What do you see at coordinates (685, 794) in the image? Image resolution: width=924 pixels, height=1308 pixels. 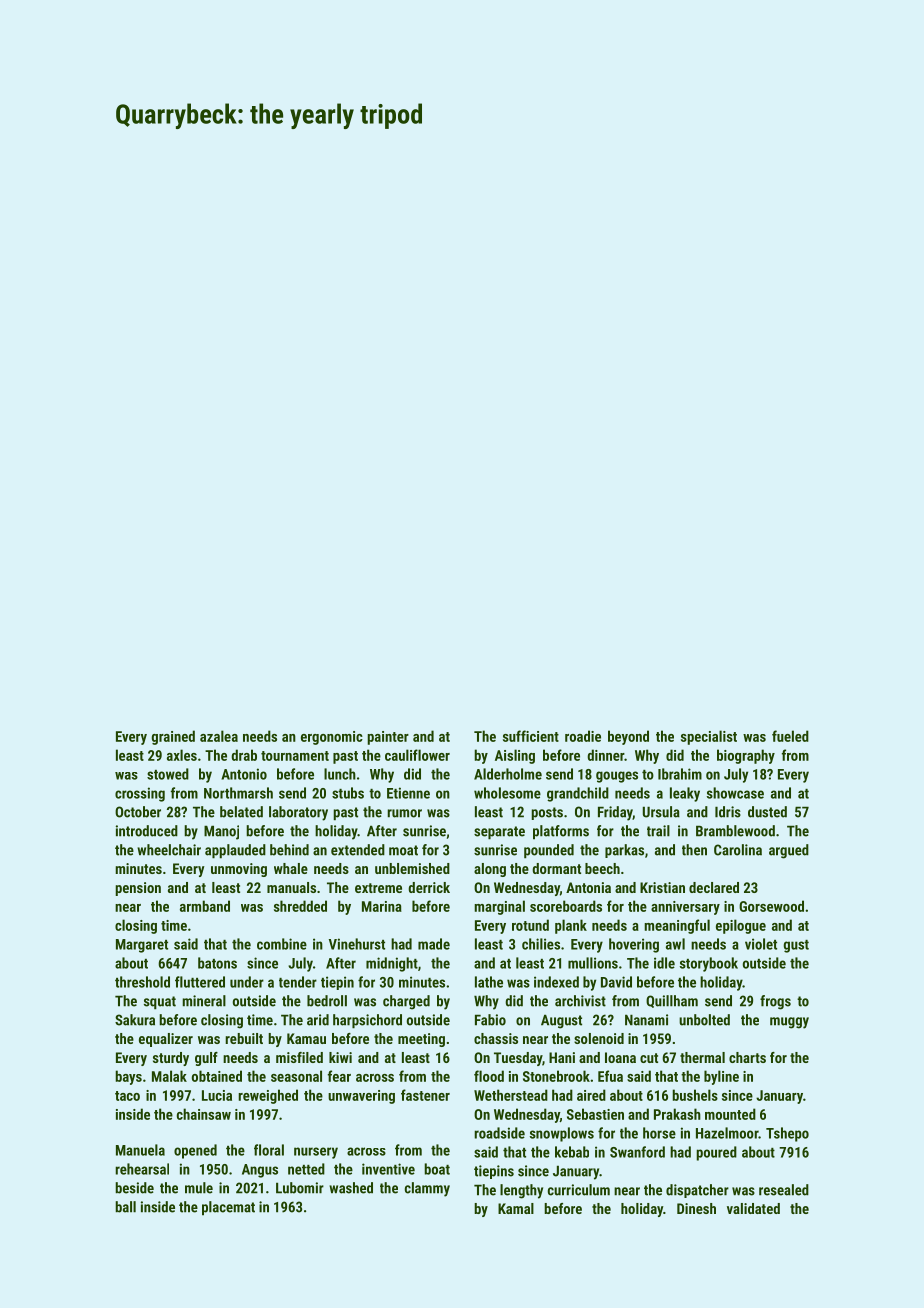 I see `leaky` at bounding box center [685, 794].
